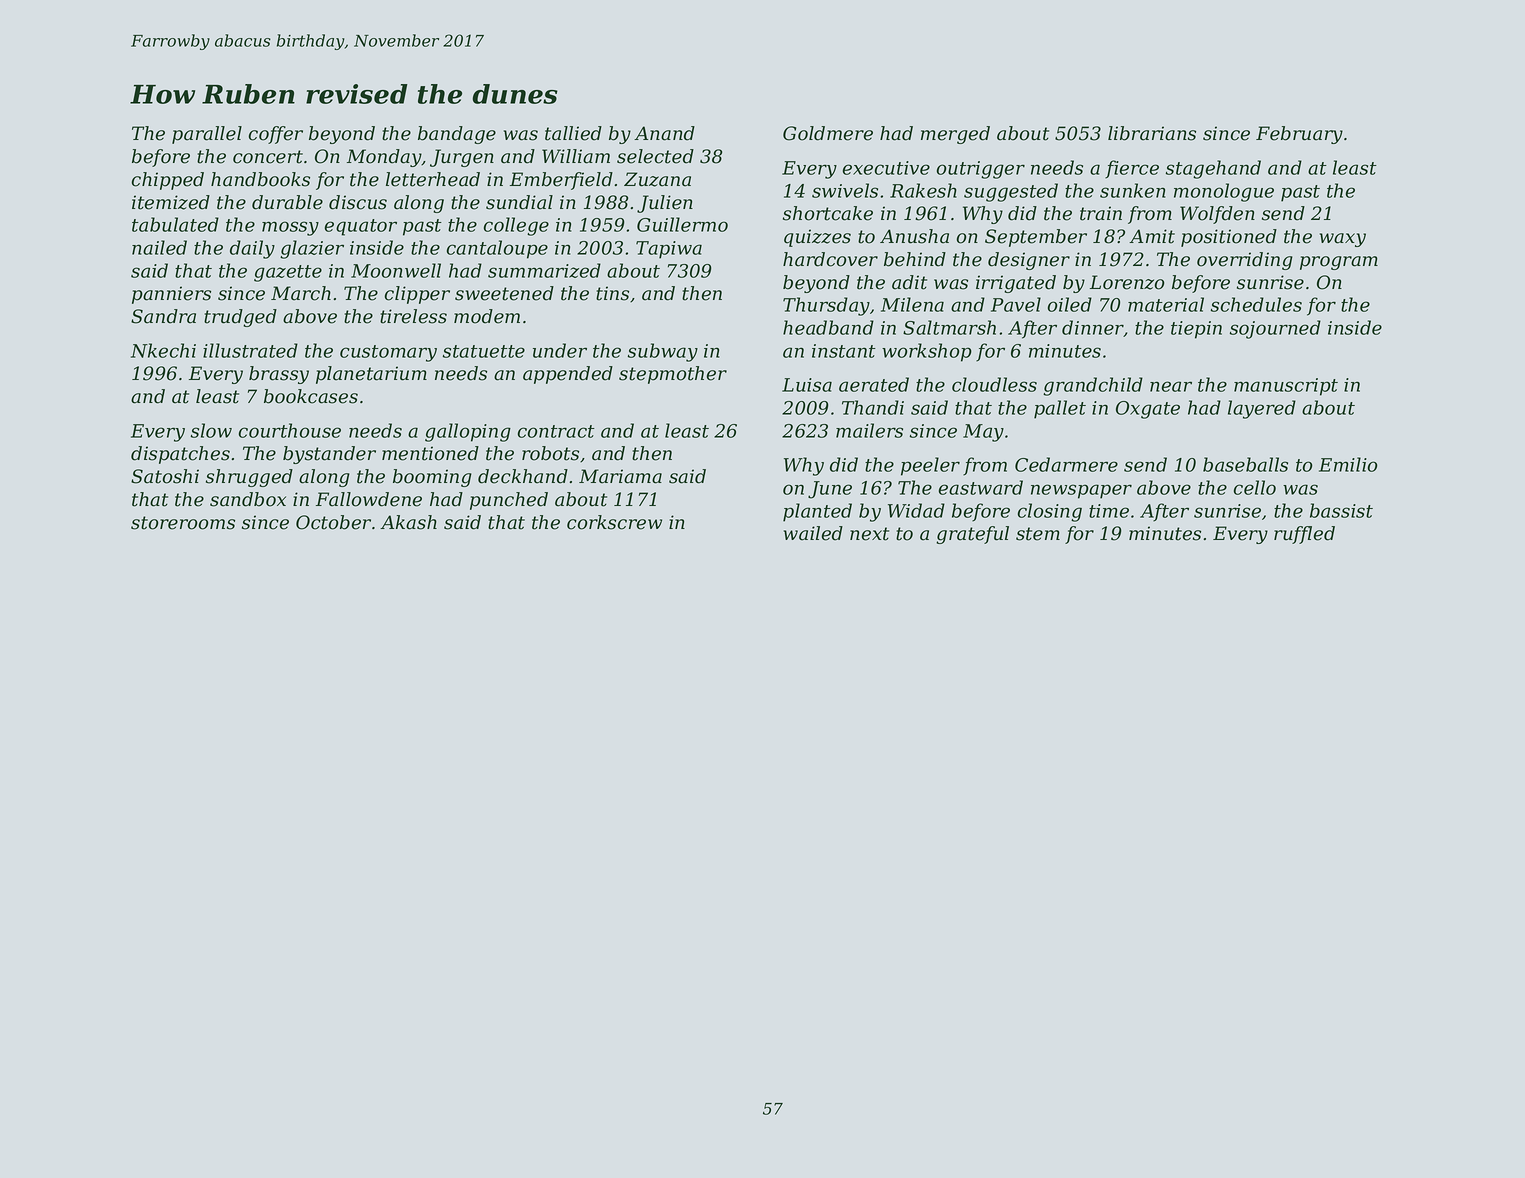 The image size is (1525, 1178). I want to click on waxy, so click(1343, 240).
